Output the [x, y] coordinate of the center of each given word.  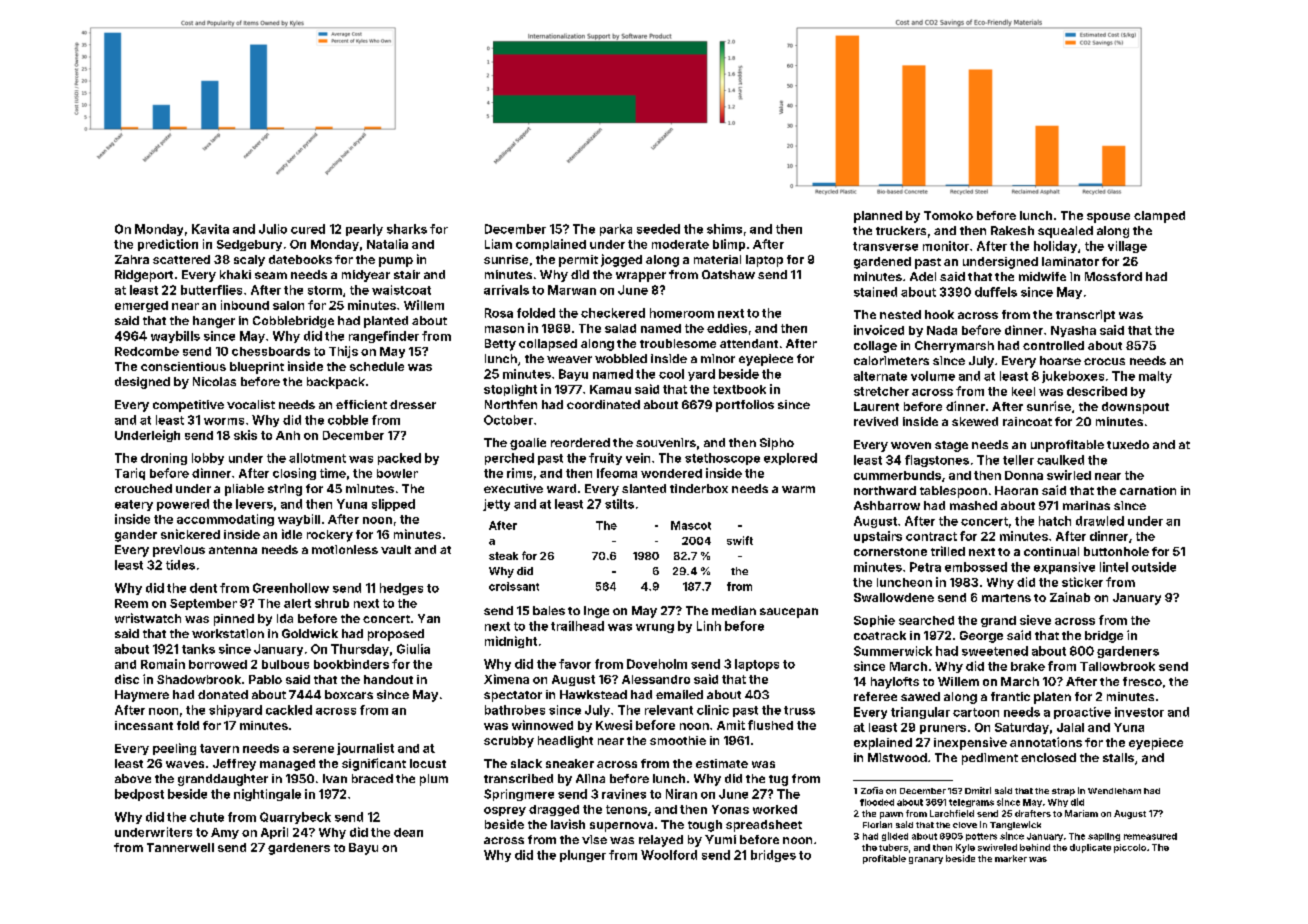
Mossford [1113, 276]
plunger [583, 856]
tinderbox [699, 488]
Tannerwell [180, 847]
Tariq [130, 474]
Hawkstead [593, 694]
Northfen [511, 404]
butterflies [211, 290]
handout [388, 679]
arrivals [506, 290]
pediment [990, 759]
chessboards [271, 351]
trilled [948, 551]
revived [876, 421]
